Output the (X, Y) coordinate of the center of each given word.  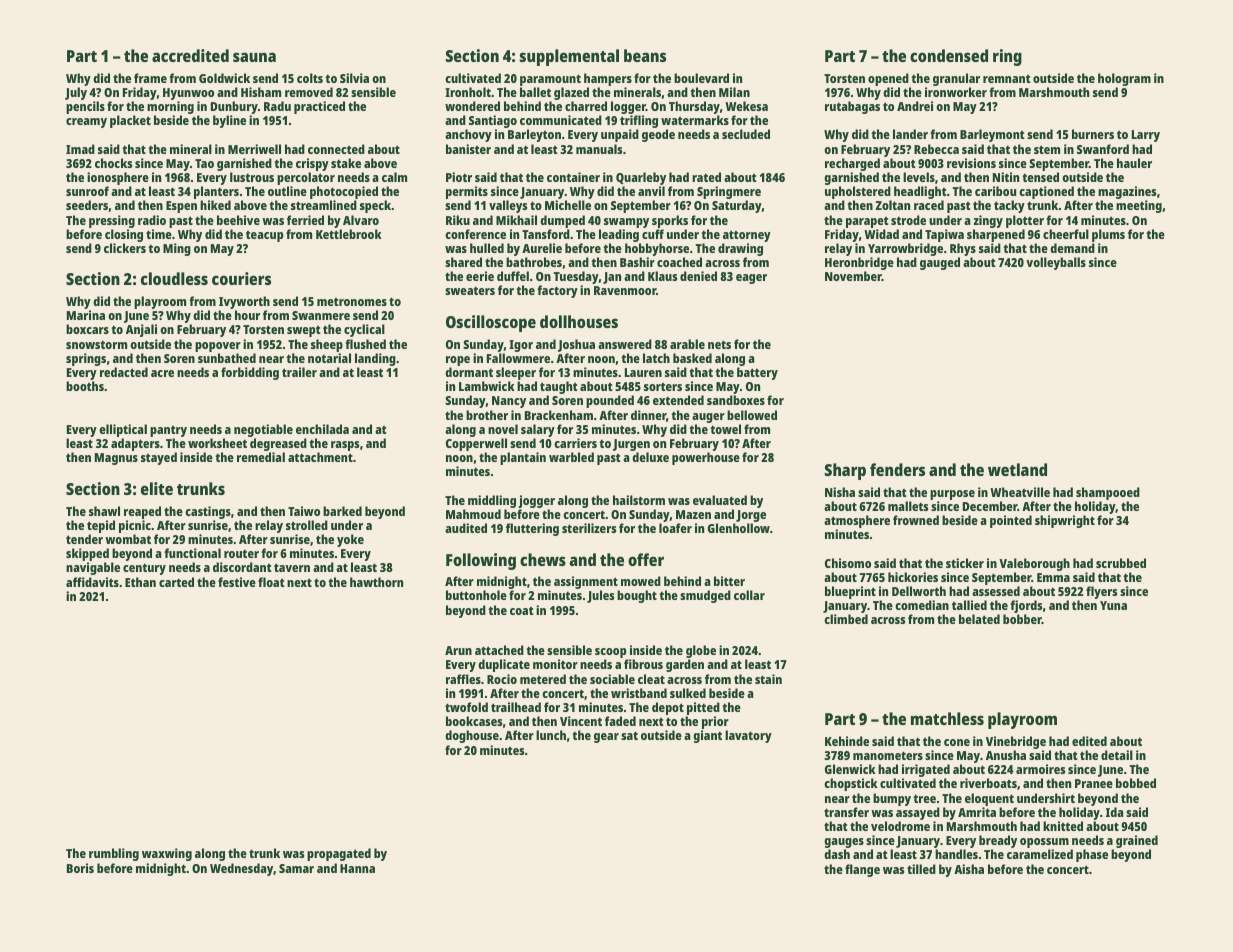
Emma (1053, 577)
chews (543, 559)
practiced (319, 107)
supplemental (569, 57)
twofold (466, 707)
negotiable (263, 430)
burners (1093, 134)
